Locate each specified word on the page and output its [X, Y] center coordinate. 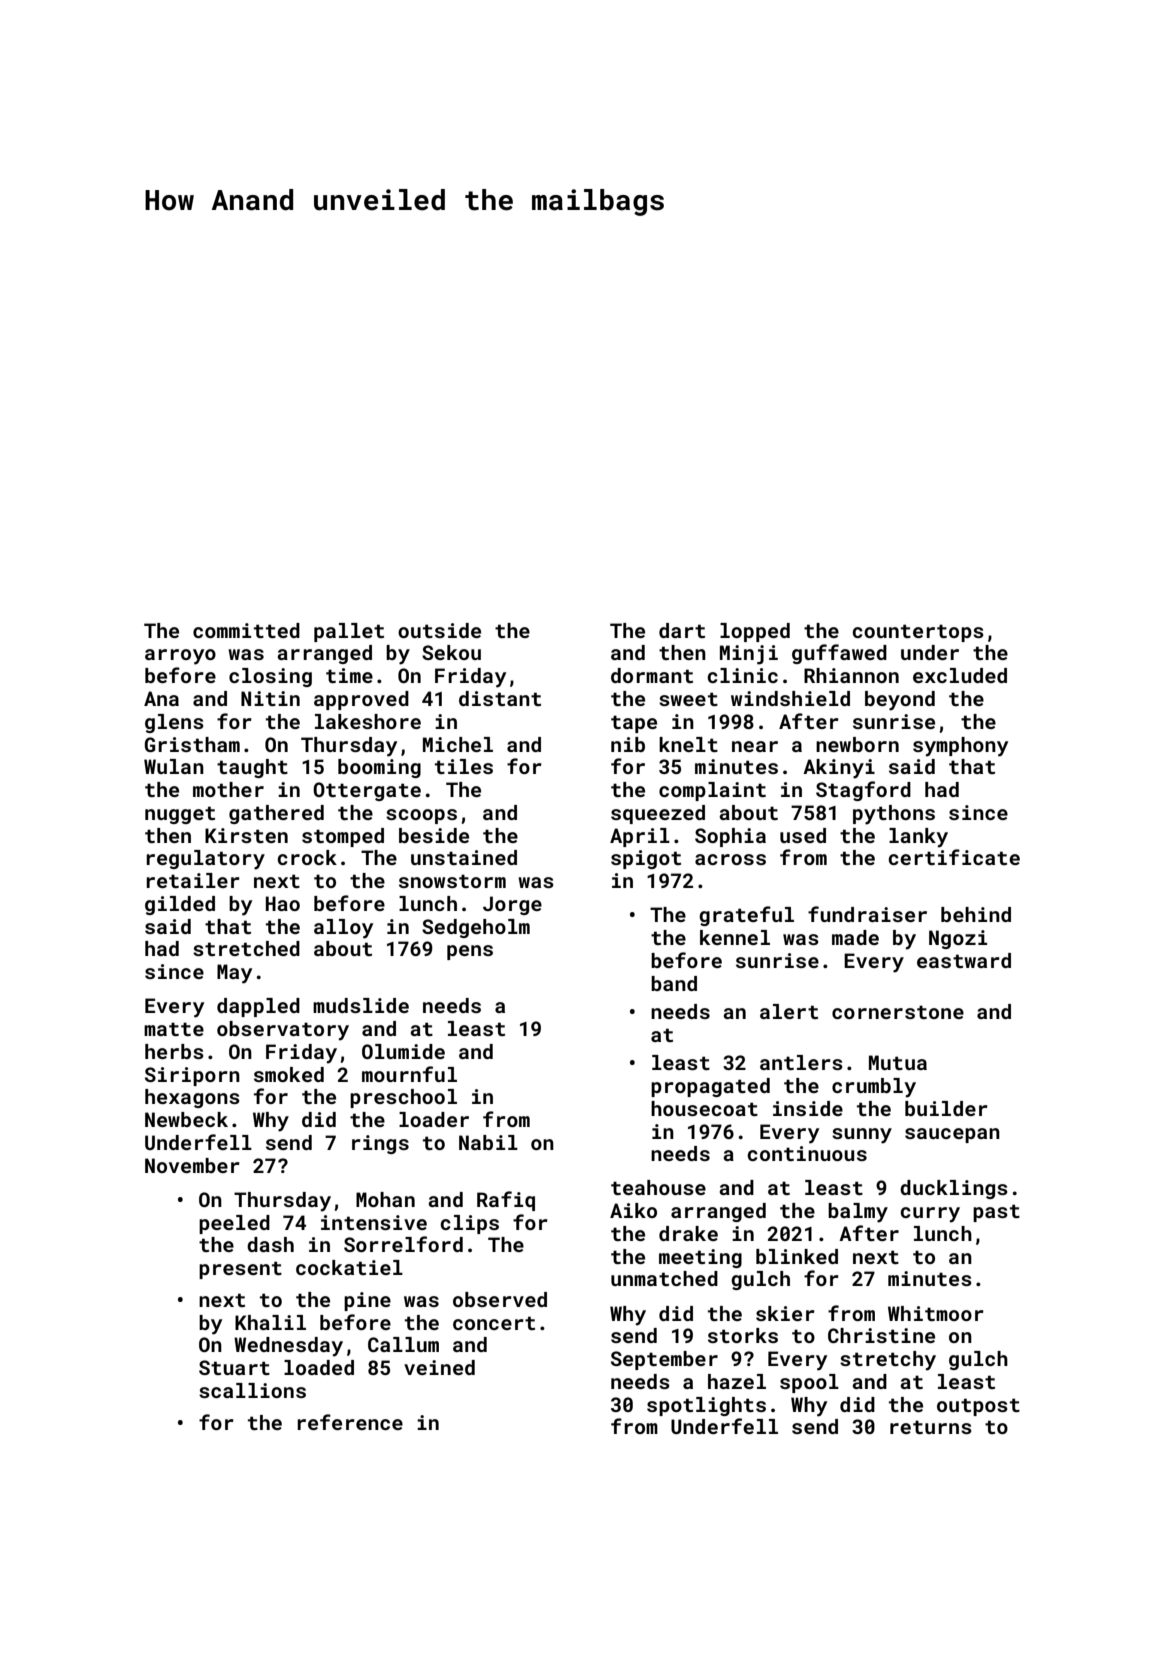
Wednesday [288, 1347]
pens [470, 952]
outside [439, 630]
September [664, 1360]
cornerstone [898, 1012]
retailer [193, 880]
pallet [349, 632]
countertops [918, 633]
